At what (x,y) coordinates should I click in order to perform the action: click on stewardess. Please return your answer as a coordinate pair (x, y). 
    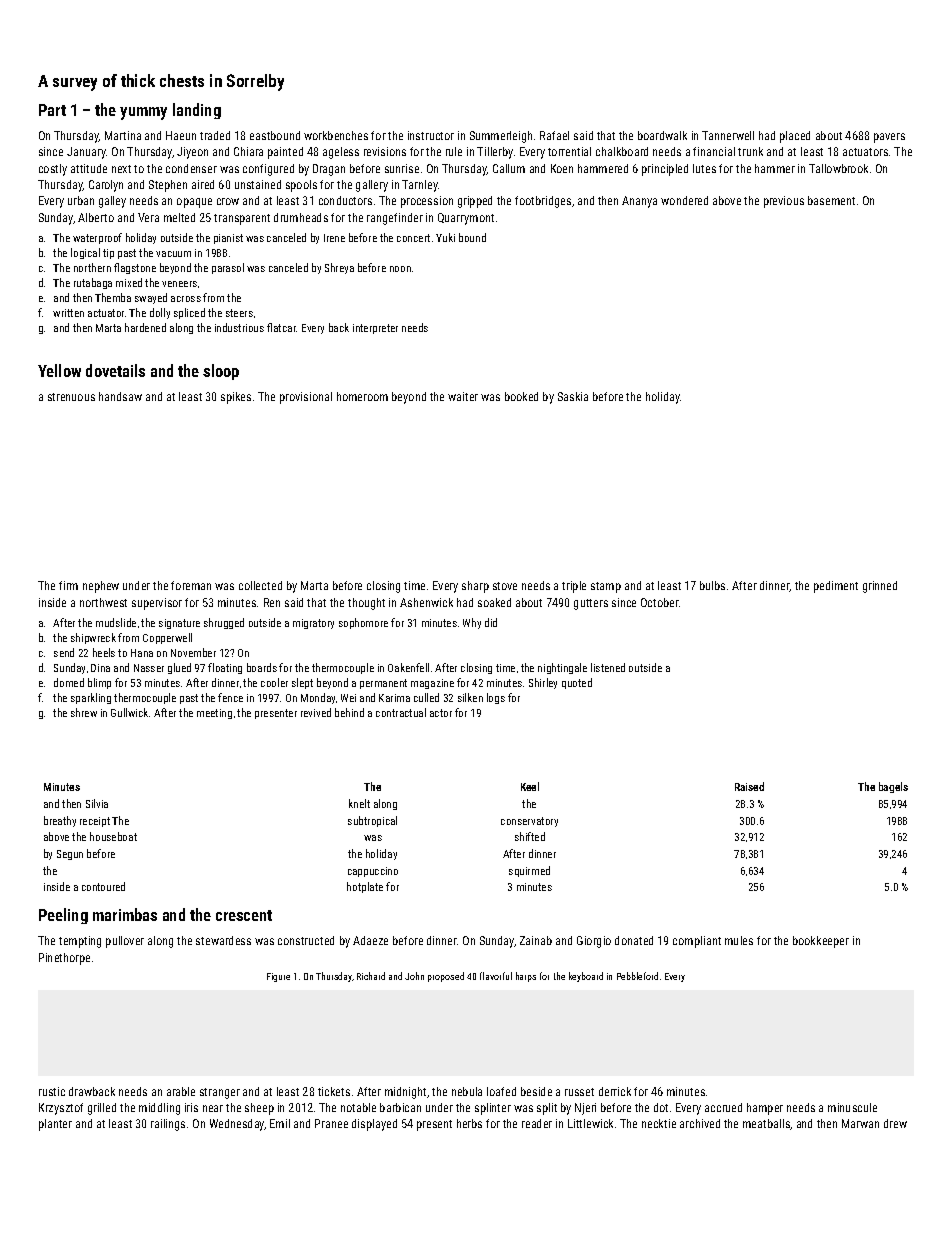
    Looking at the image, I should click on (223, 940).
